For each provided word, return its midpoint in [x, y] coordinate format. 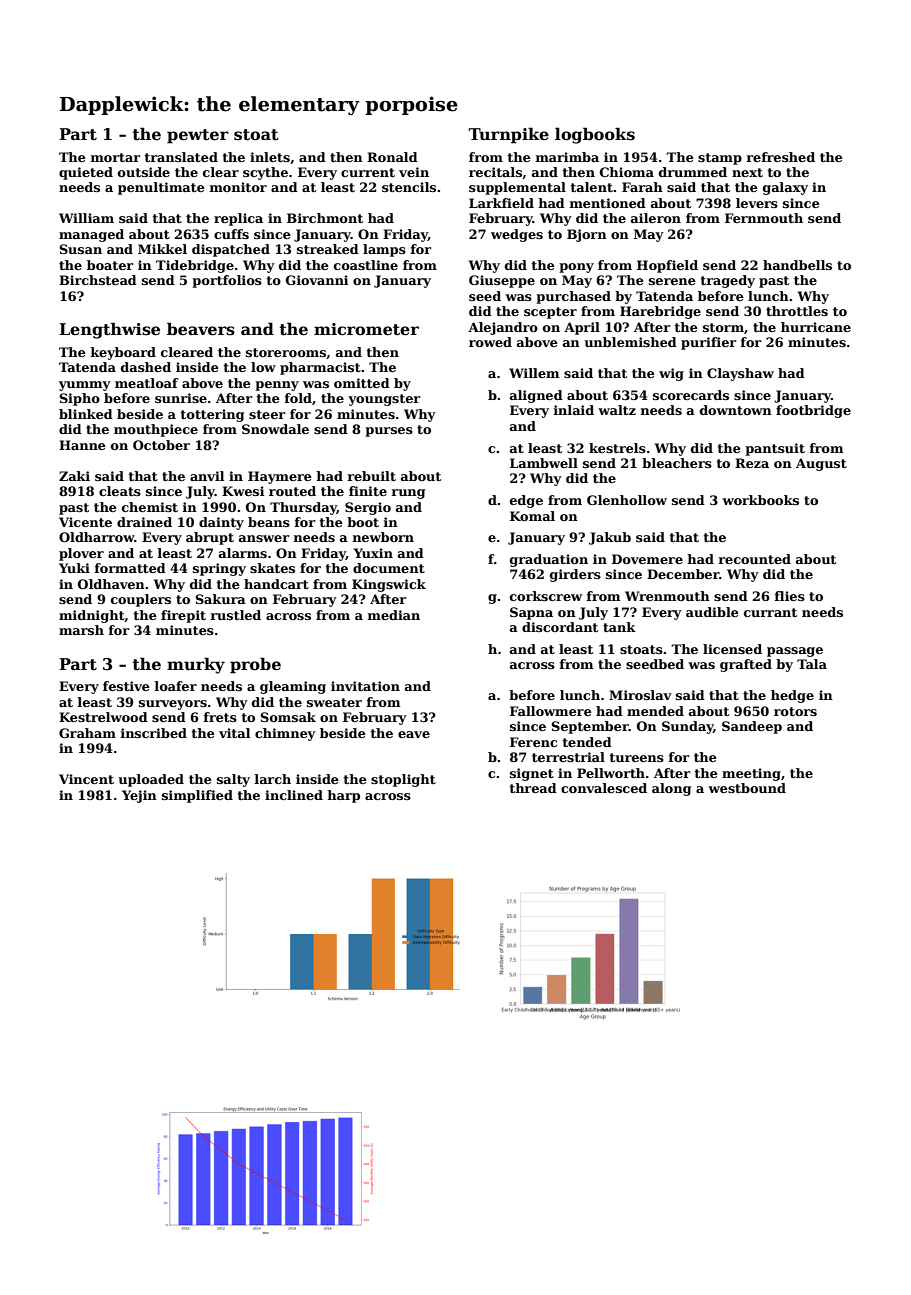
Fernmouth [764, 218]
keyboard [123, 353]
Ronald [392, 157]
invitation [365, 686]
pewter [198, 136]
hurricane [816, 327]
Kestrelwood [103, 717]
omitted [362, 383]
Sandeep [752, 727]
